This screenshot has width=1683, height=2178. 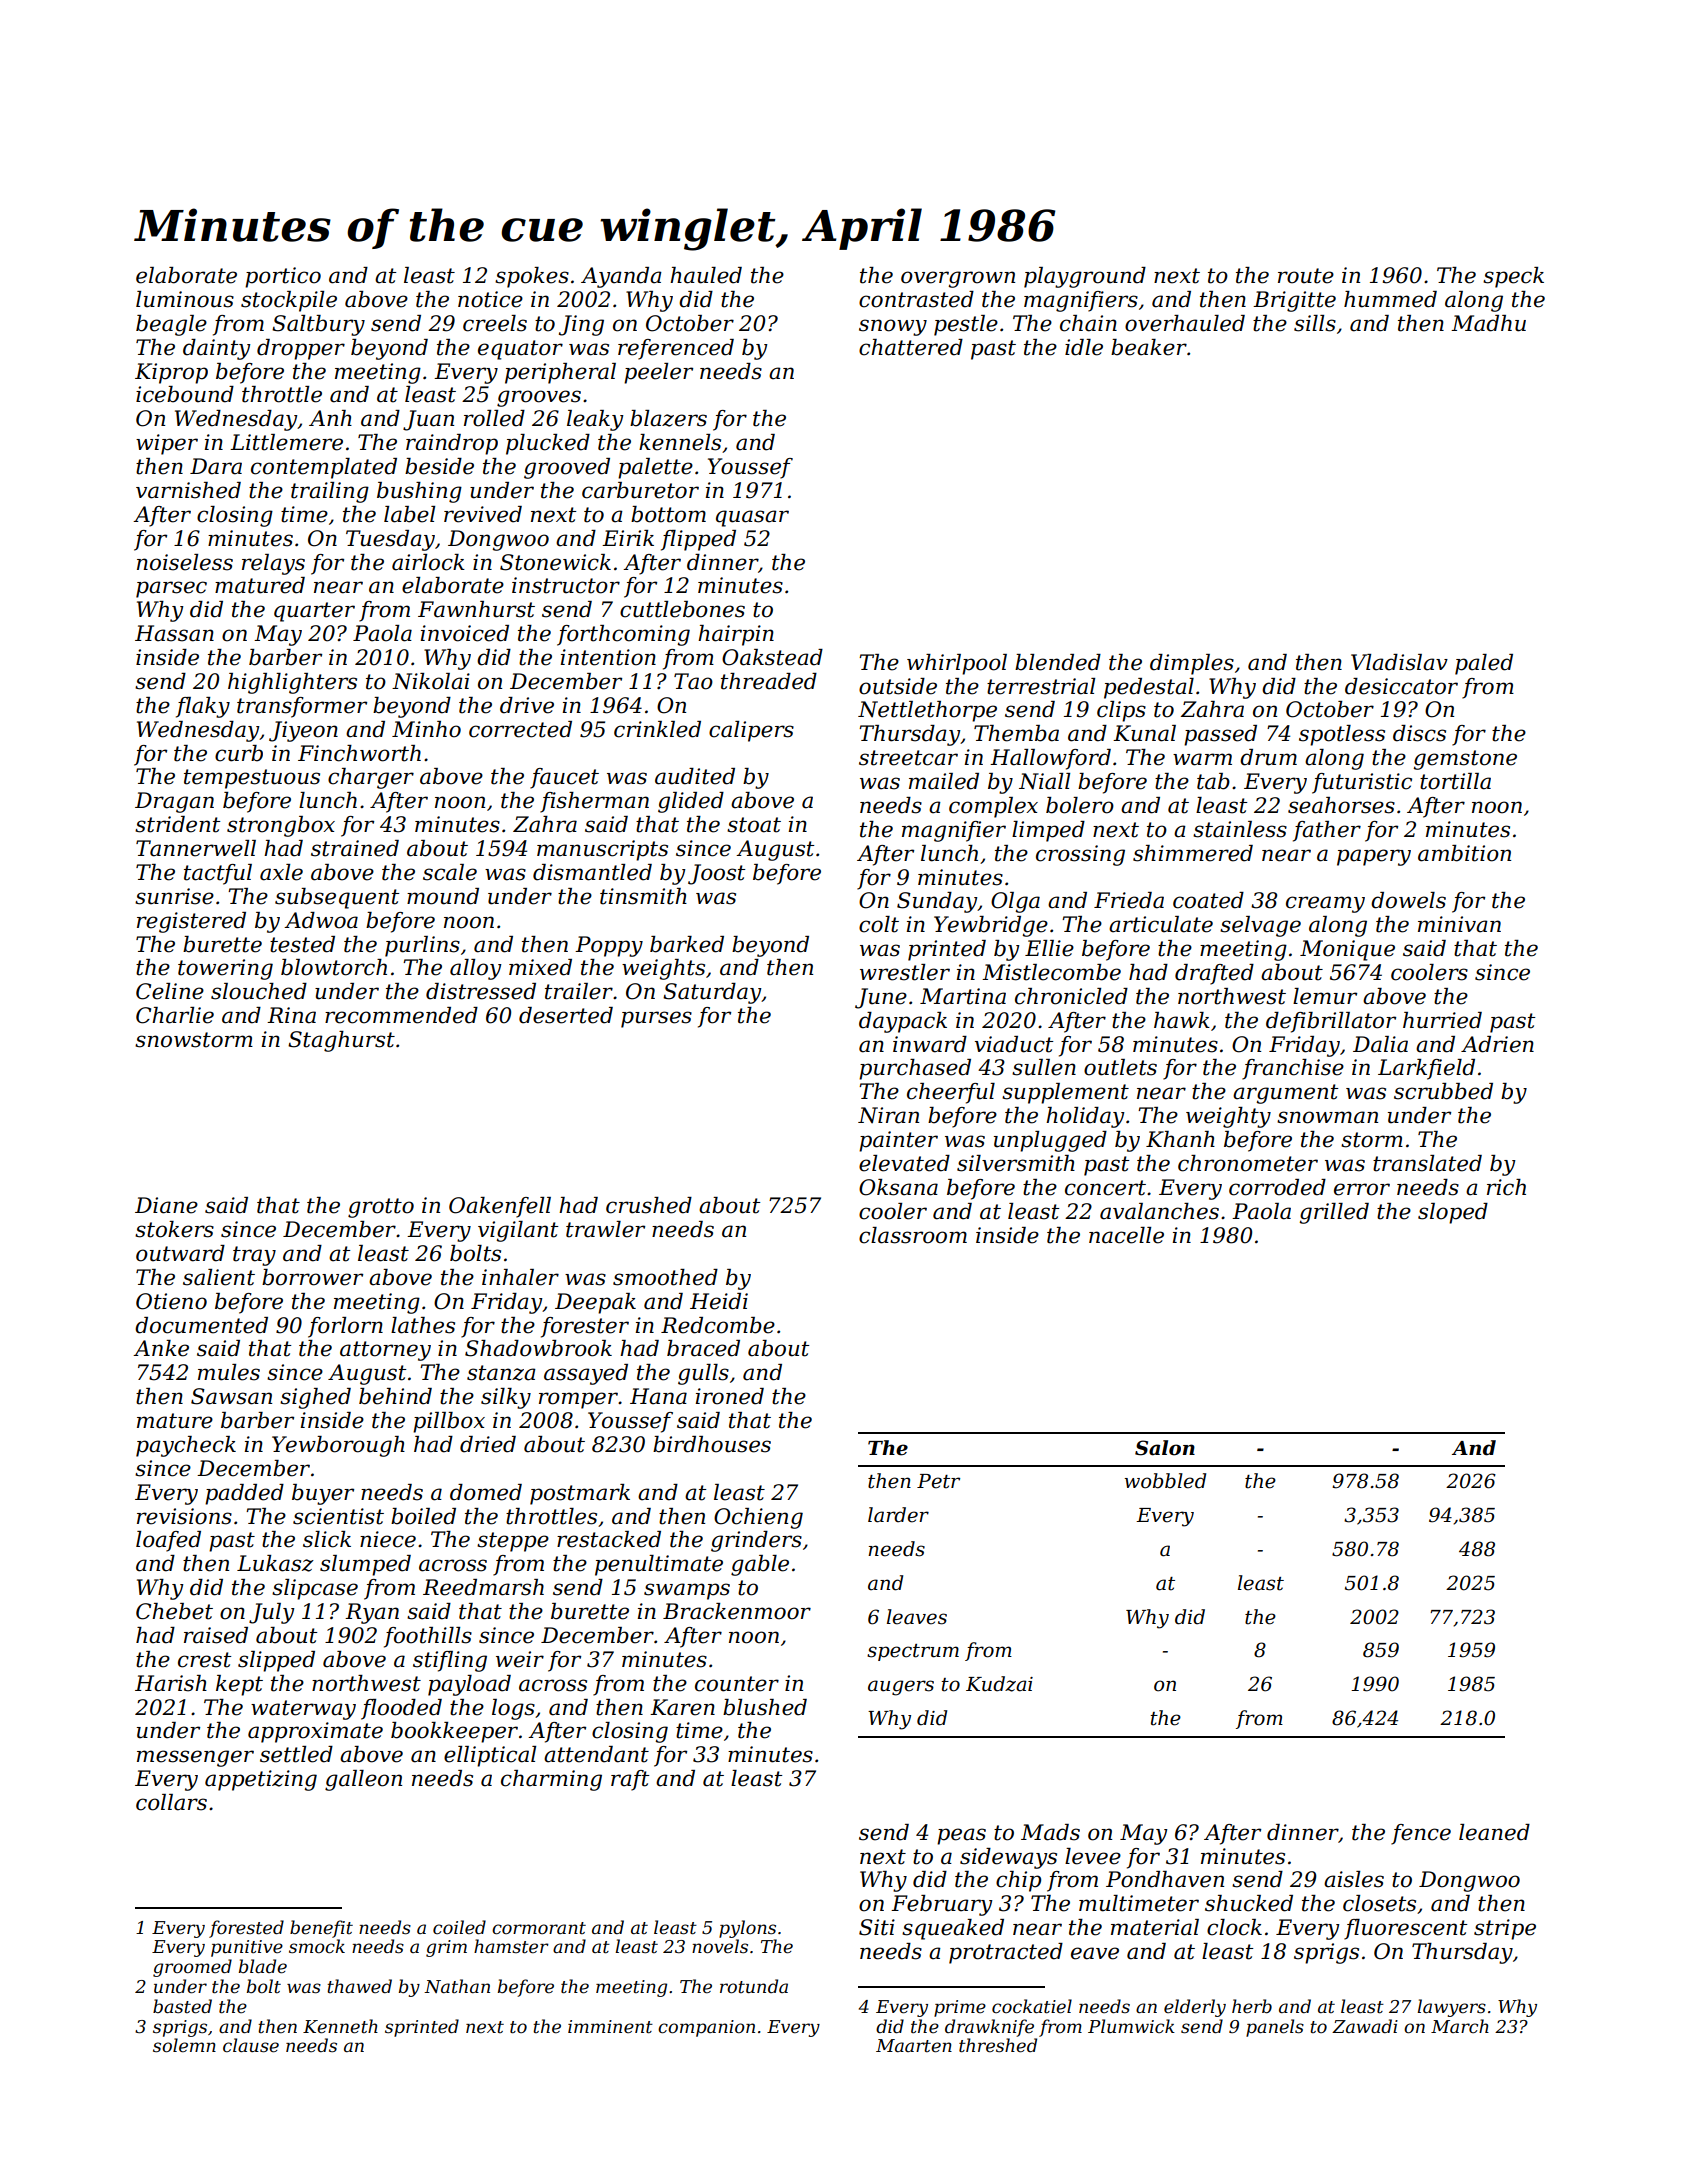 What do you see at coordinates (1306, 276) in the screenshot?
I see `route` at bounding box center [1306, 276].
